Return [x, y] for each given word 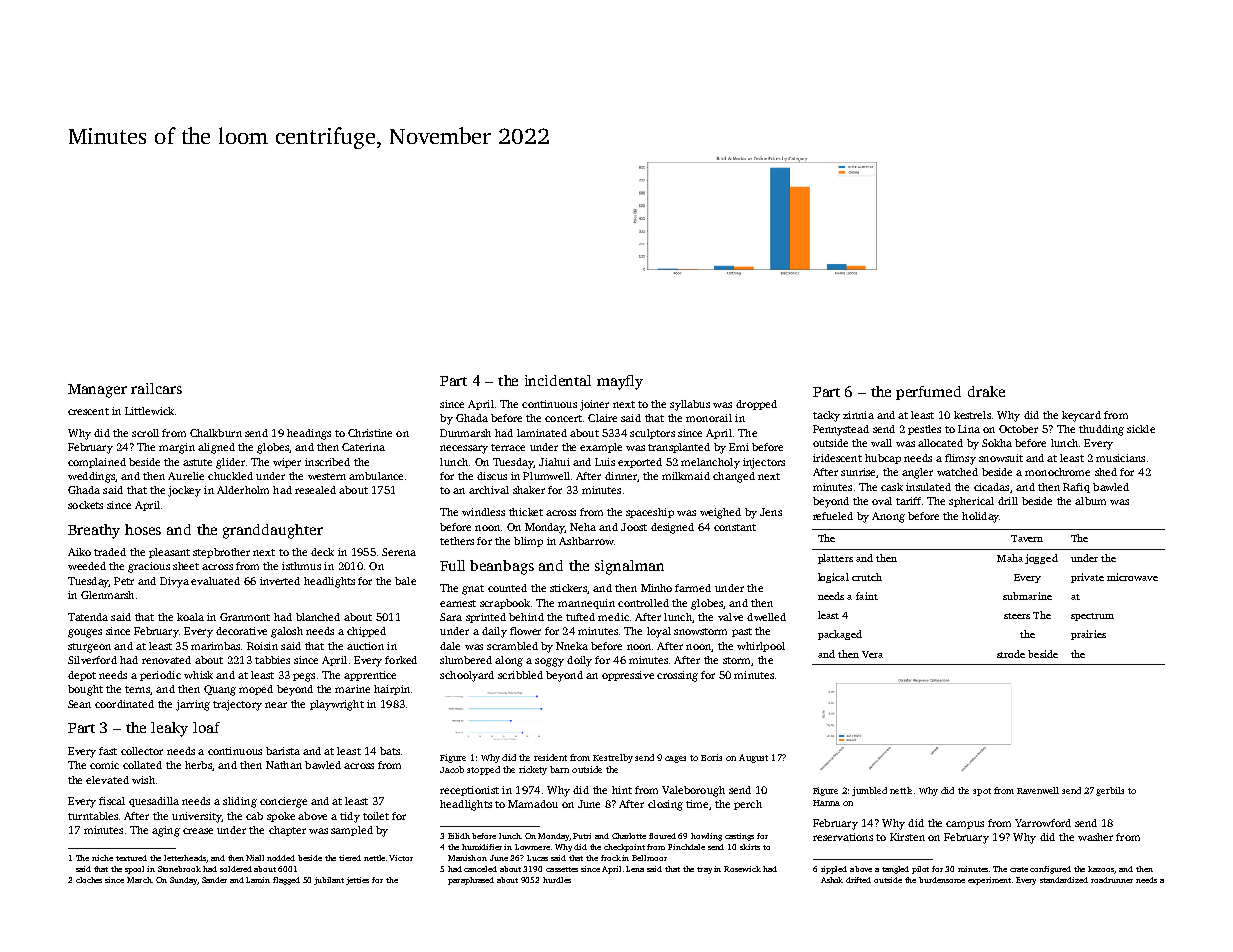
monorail [709, 418]
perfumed [928, 393]
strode [1011, 654]
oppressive [628, 676]
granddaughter [273, 531]
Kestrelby [613, 758]
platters [835, 559]
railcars [156, 388]
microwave [1132, 577]
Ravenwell [1038, 790]
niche [102, 858]
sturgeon [89, 648]
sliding [240, 802]
